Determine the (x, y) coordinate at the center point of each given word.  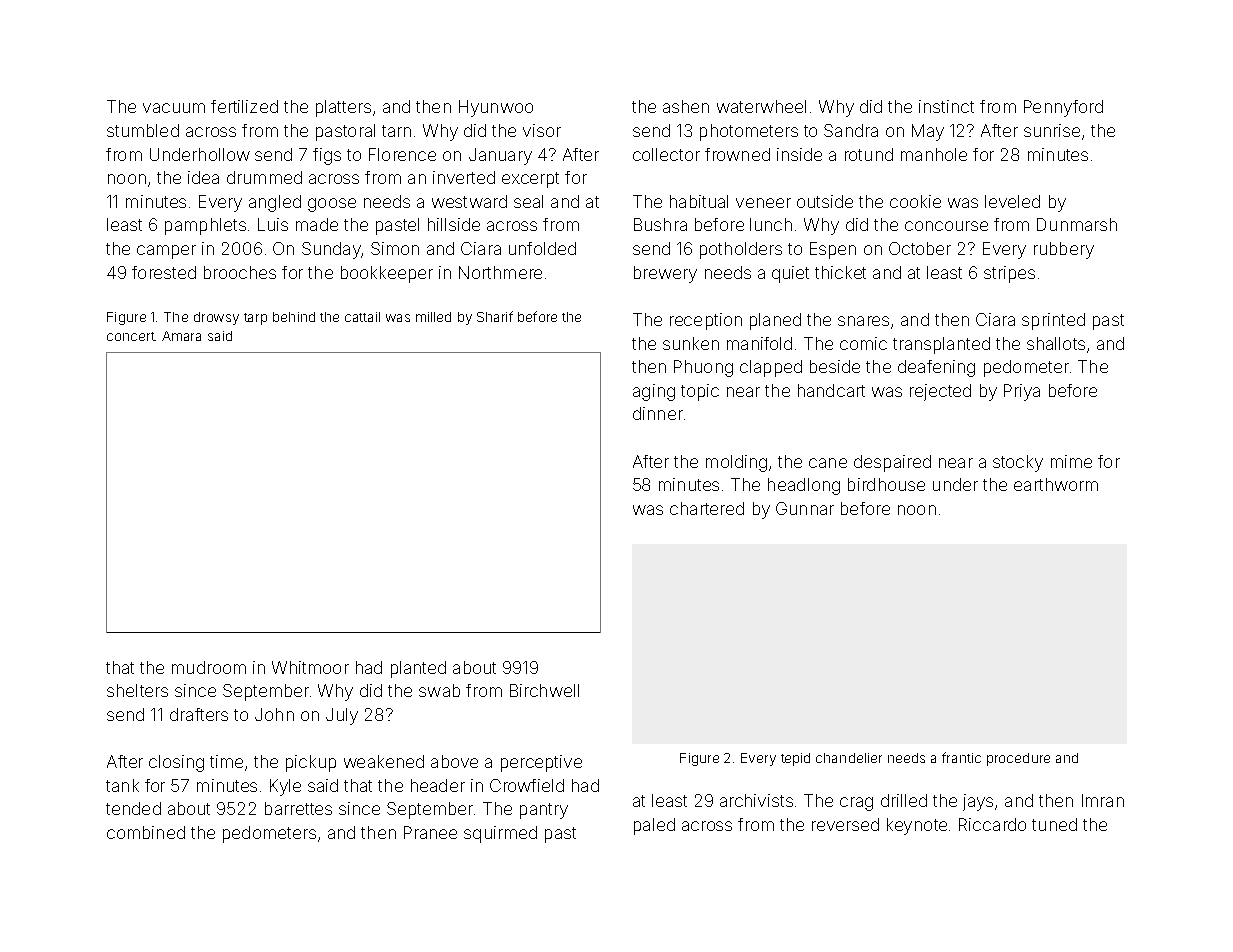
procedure (1018, 759)
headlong (804, 486)
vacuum (174, 108)
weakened (384, 761)
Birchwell (544, 690)
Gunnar (805, 508)
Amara (181, 336)
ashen (686, 106)
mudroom (209, 667)
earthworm (1056, 484)
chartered (707, 508)
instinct (946, 106)
